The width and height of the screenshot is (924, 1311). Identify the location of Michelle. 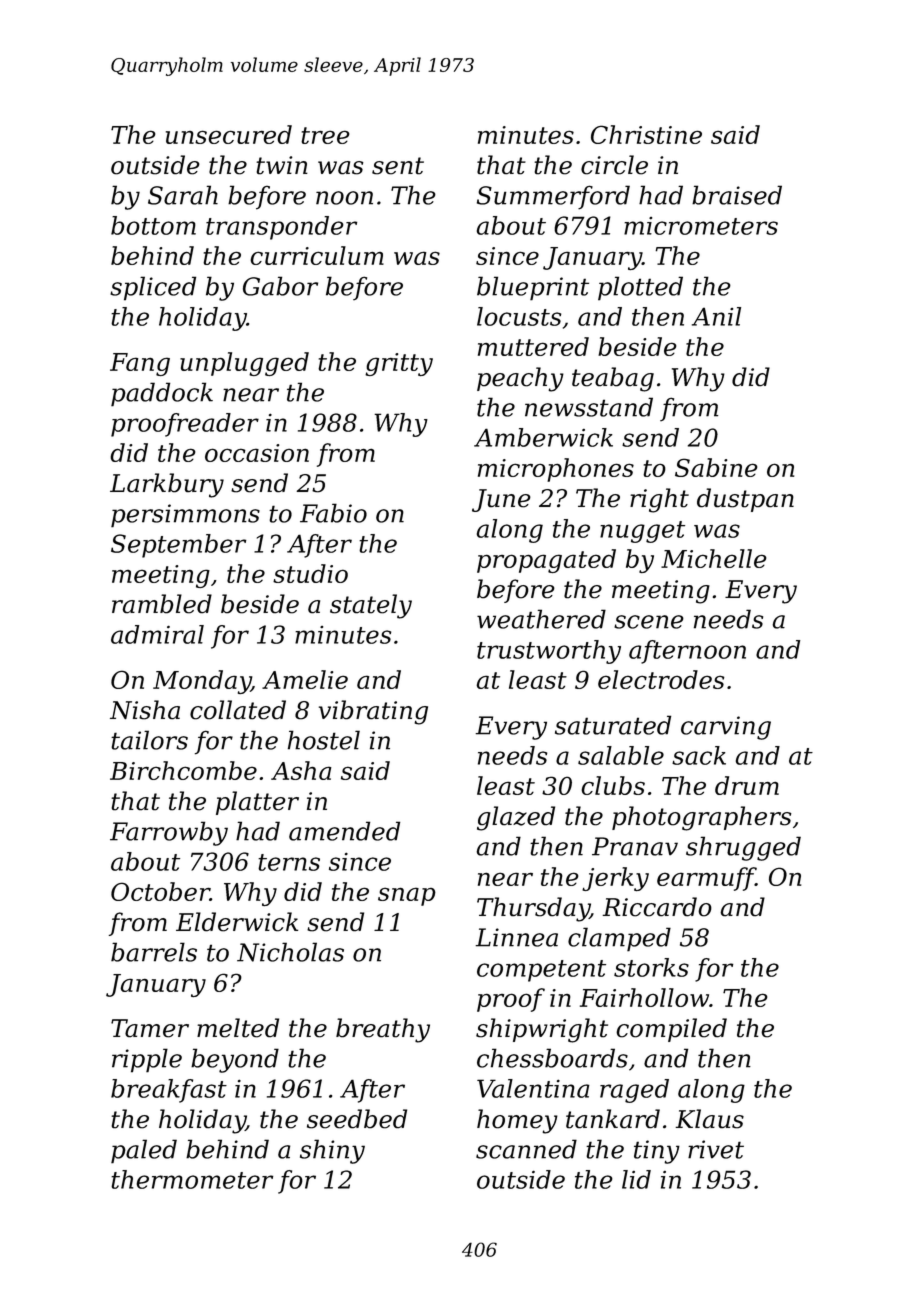
(713, 558).
